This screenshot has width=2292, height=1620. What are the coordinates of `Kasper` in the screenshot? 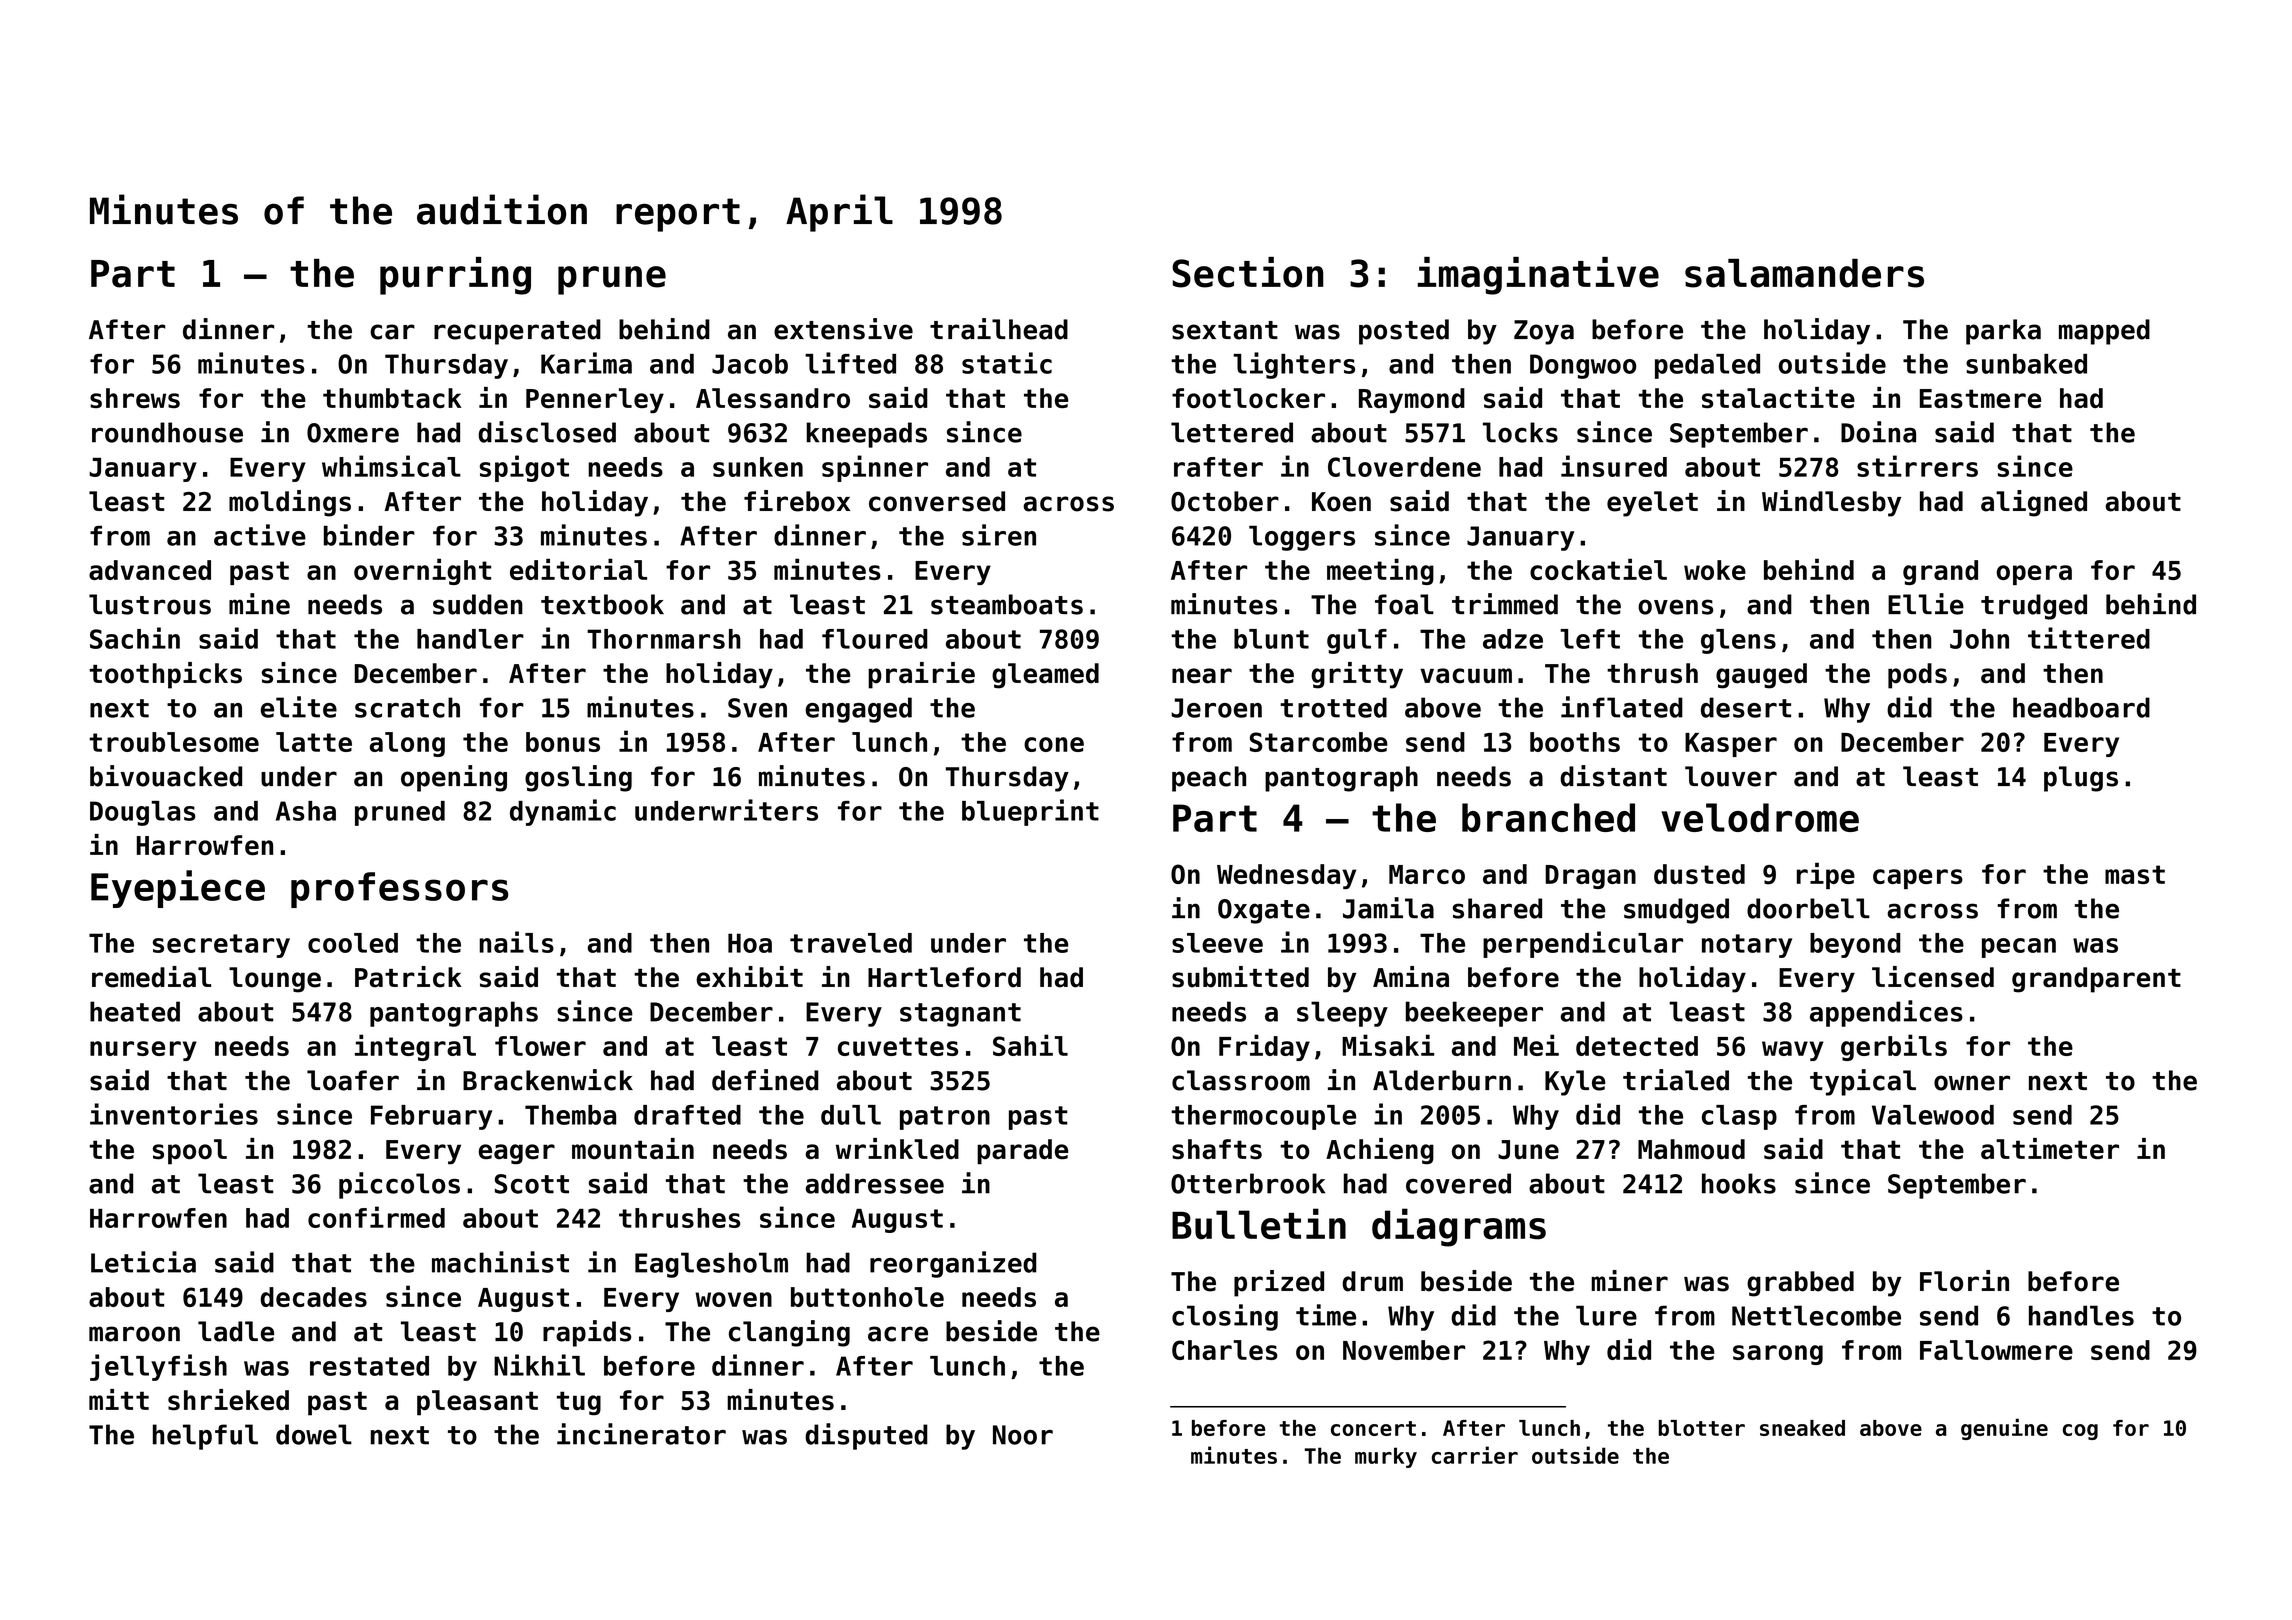 It's located at (1731, 745).
